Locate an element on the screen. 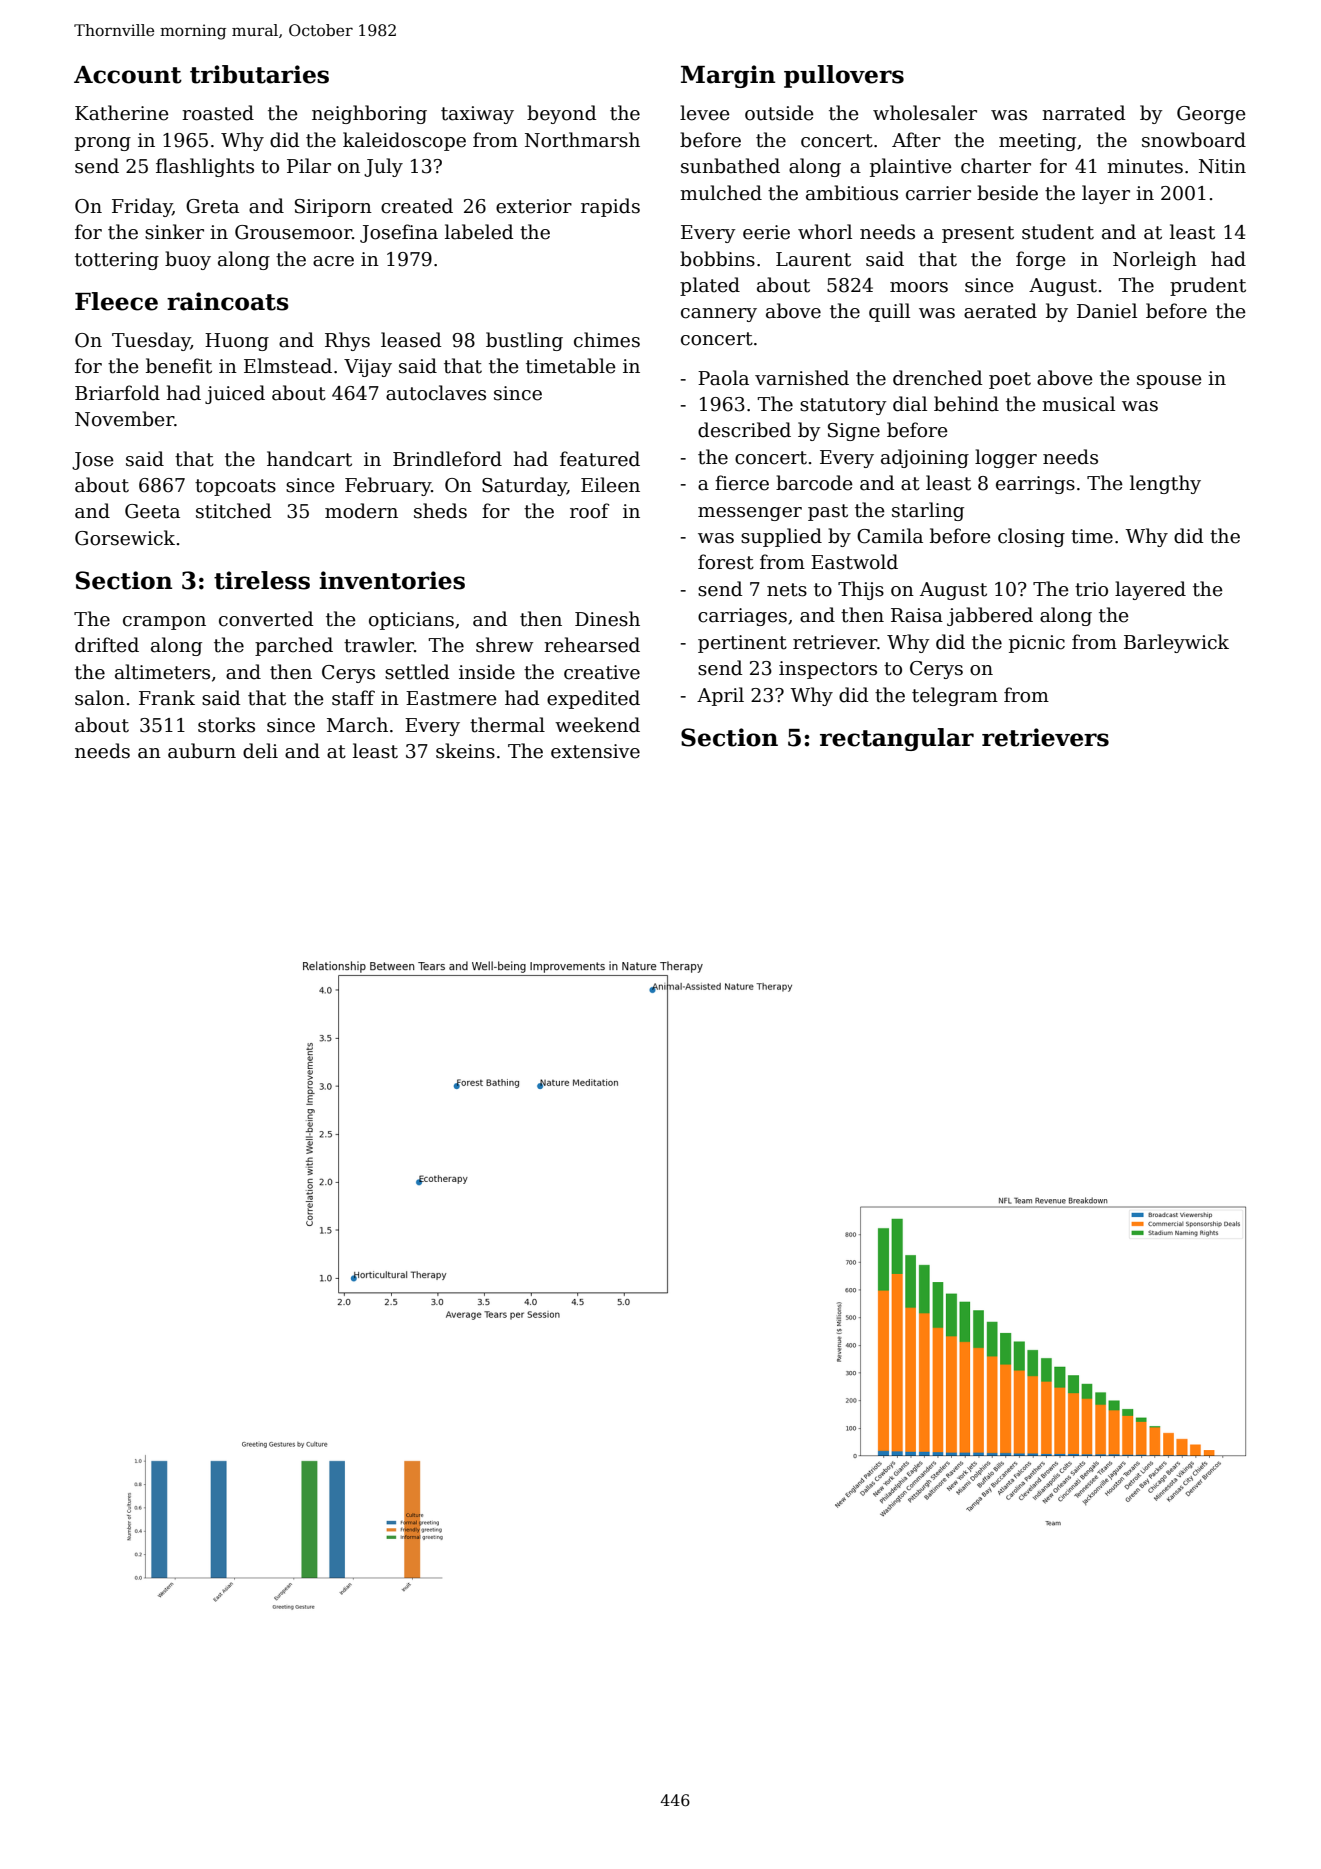 The image size is (1321, 1869). lengthy is located at coordinates (1165, 484).
